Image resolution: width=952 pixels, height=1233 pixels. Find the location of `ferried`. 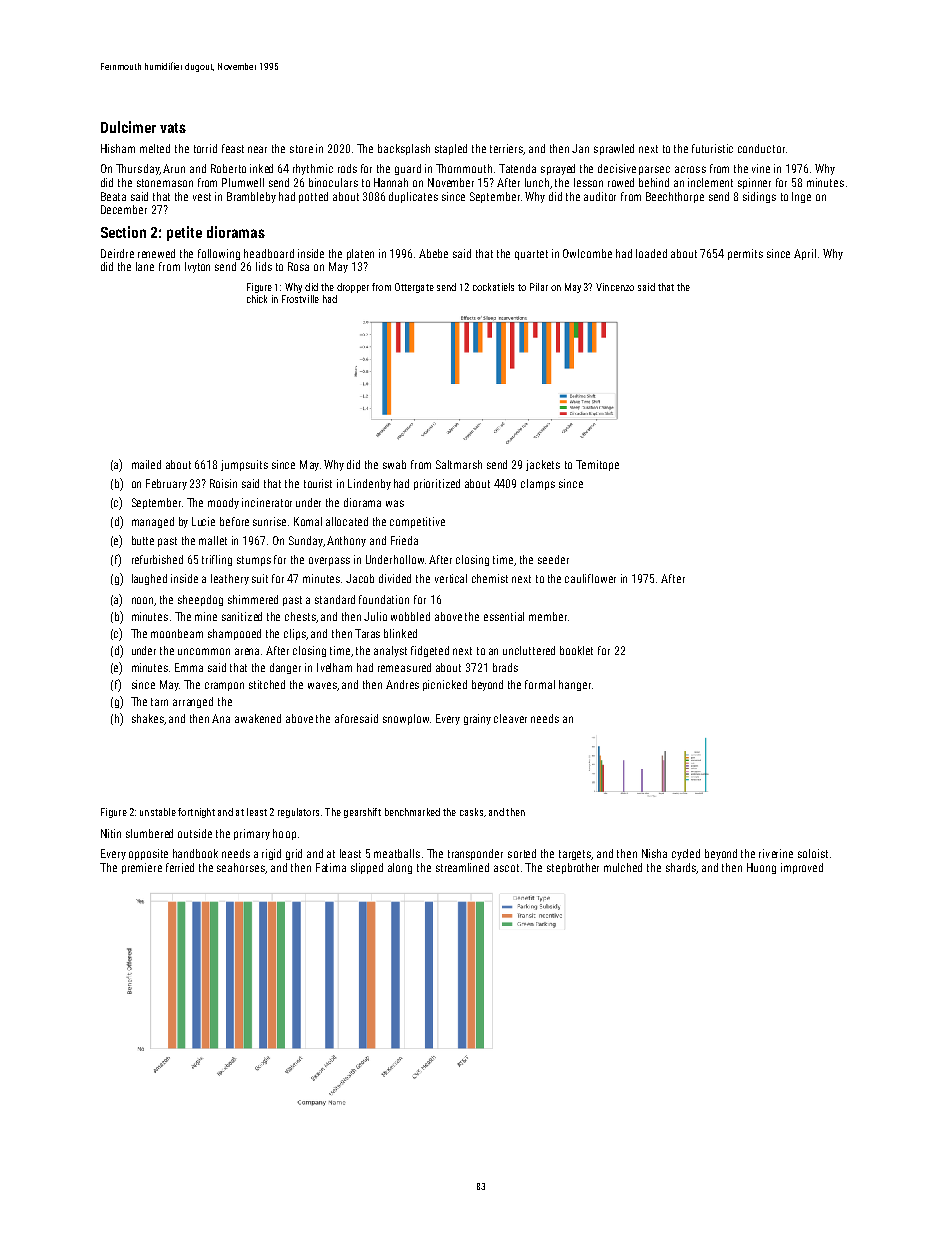

ferried is located at coordinates (180, 867).
